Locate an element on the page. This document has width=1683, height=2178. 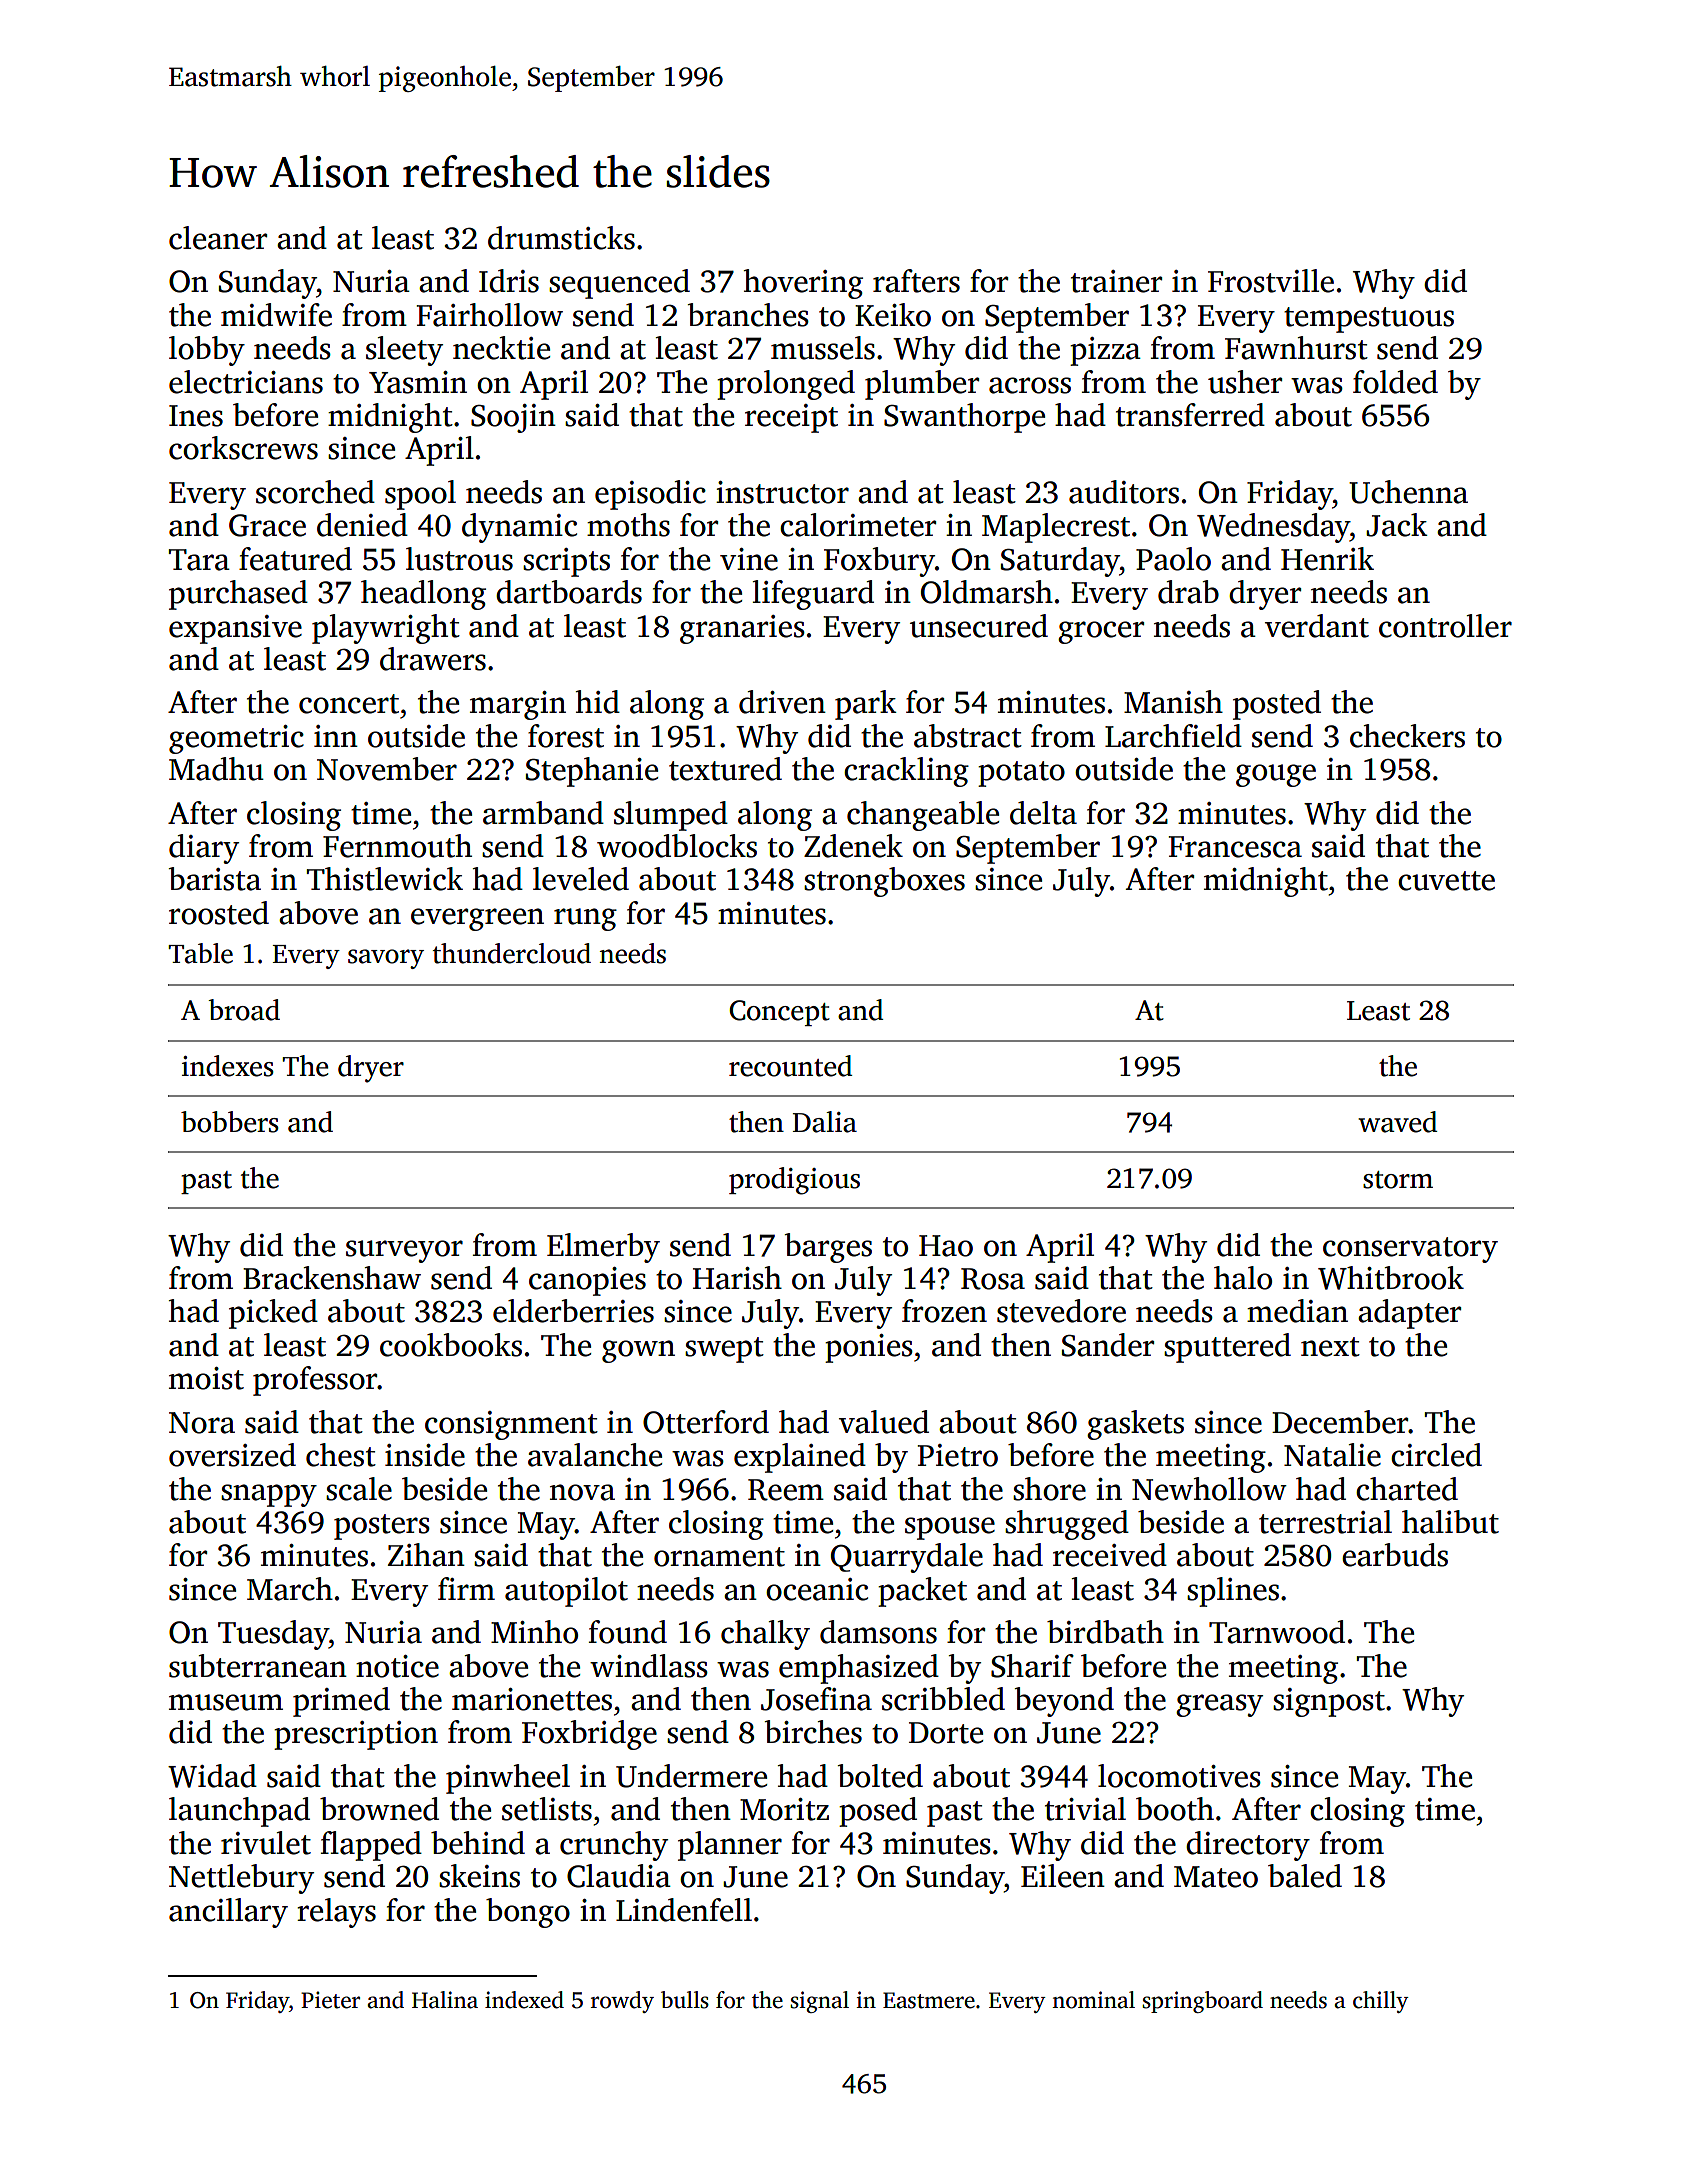
drumsticks is located at coordinates (561, 238).
